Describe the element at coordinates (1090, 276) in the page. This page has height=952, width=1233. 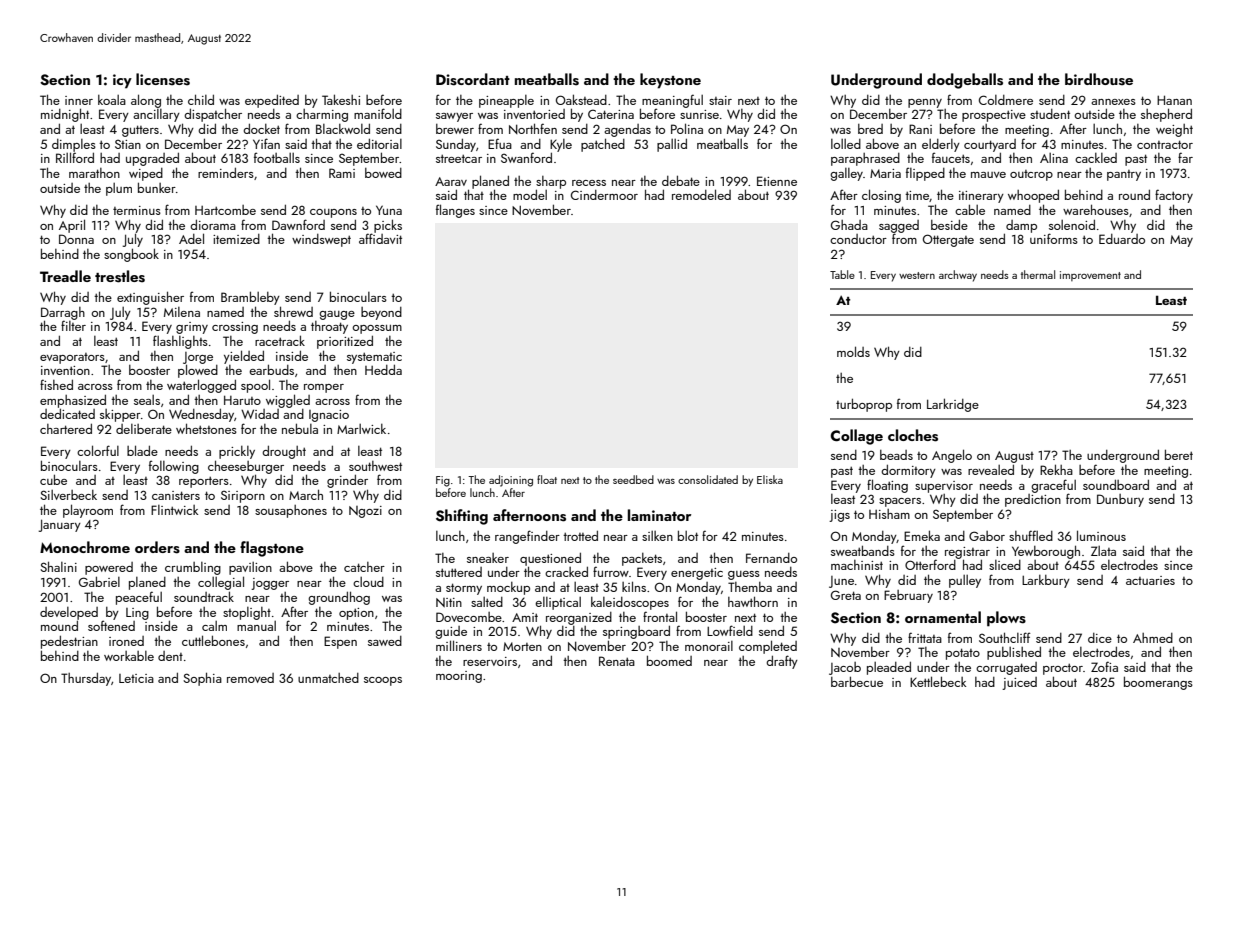
I see `improvement` at that location.
